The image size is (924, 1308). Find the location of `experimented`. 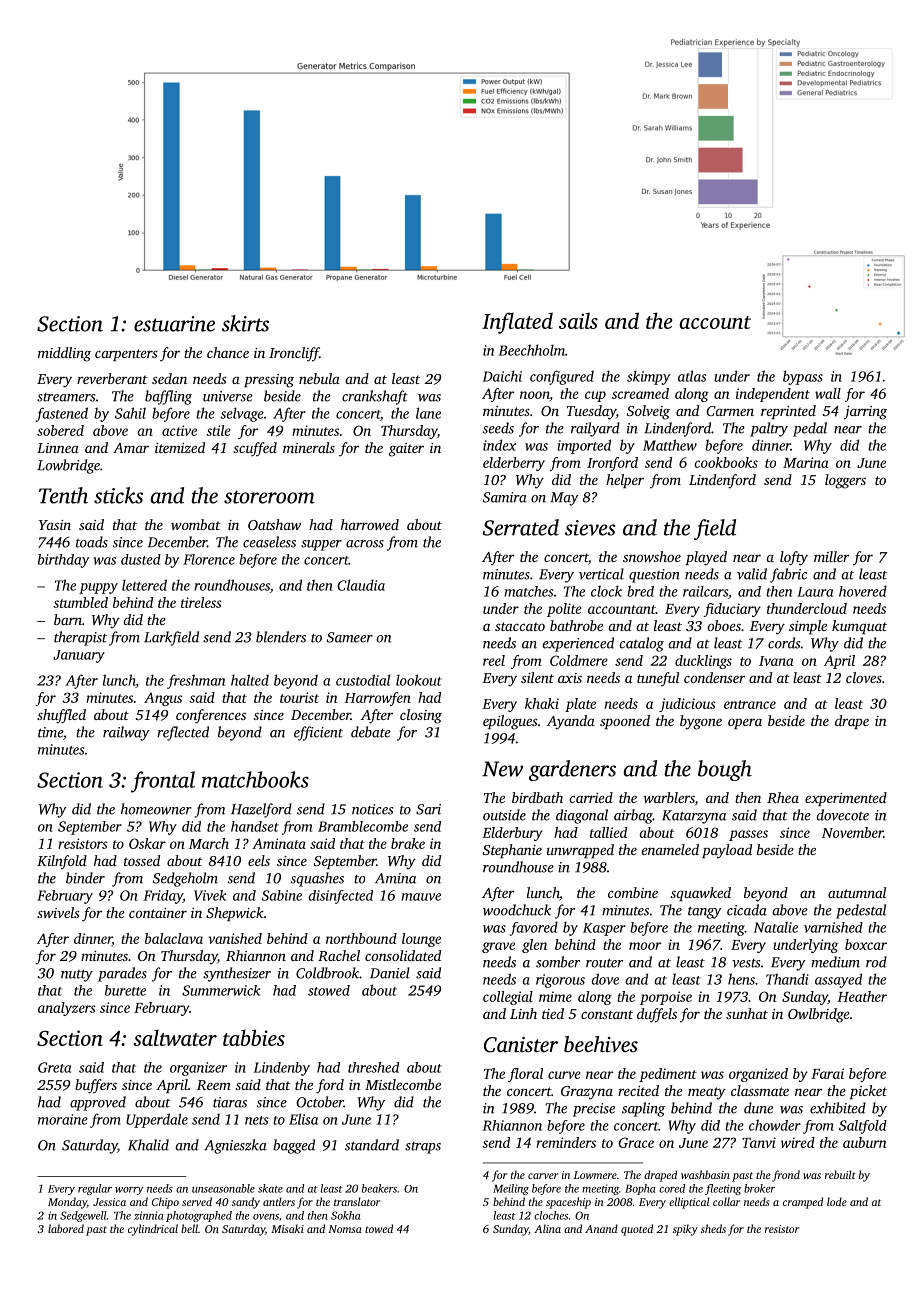

experimented is located at coordinates (846, 799).
